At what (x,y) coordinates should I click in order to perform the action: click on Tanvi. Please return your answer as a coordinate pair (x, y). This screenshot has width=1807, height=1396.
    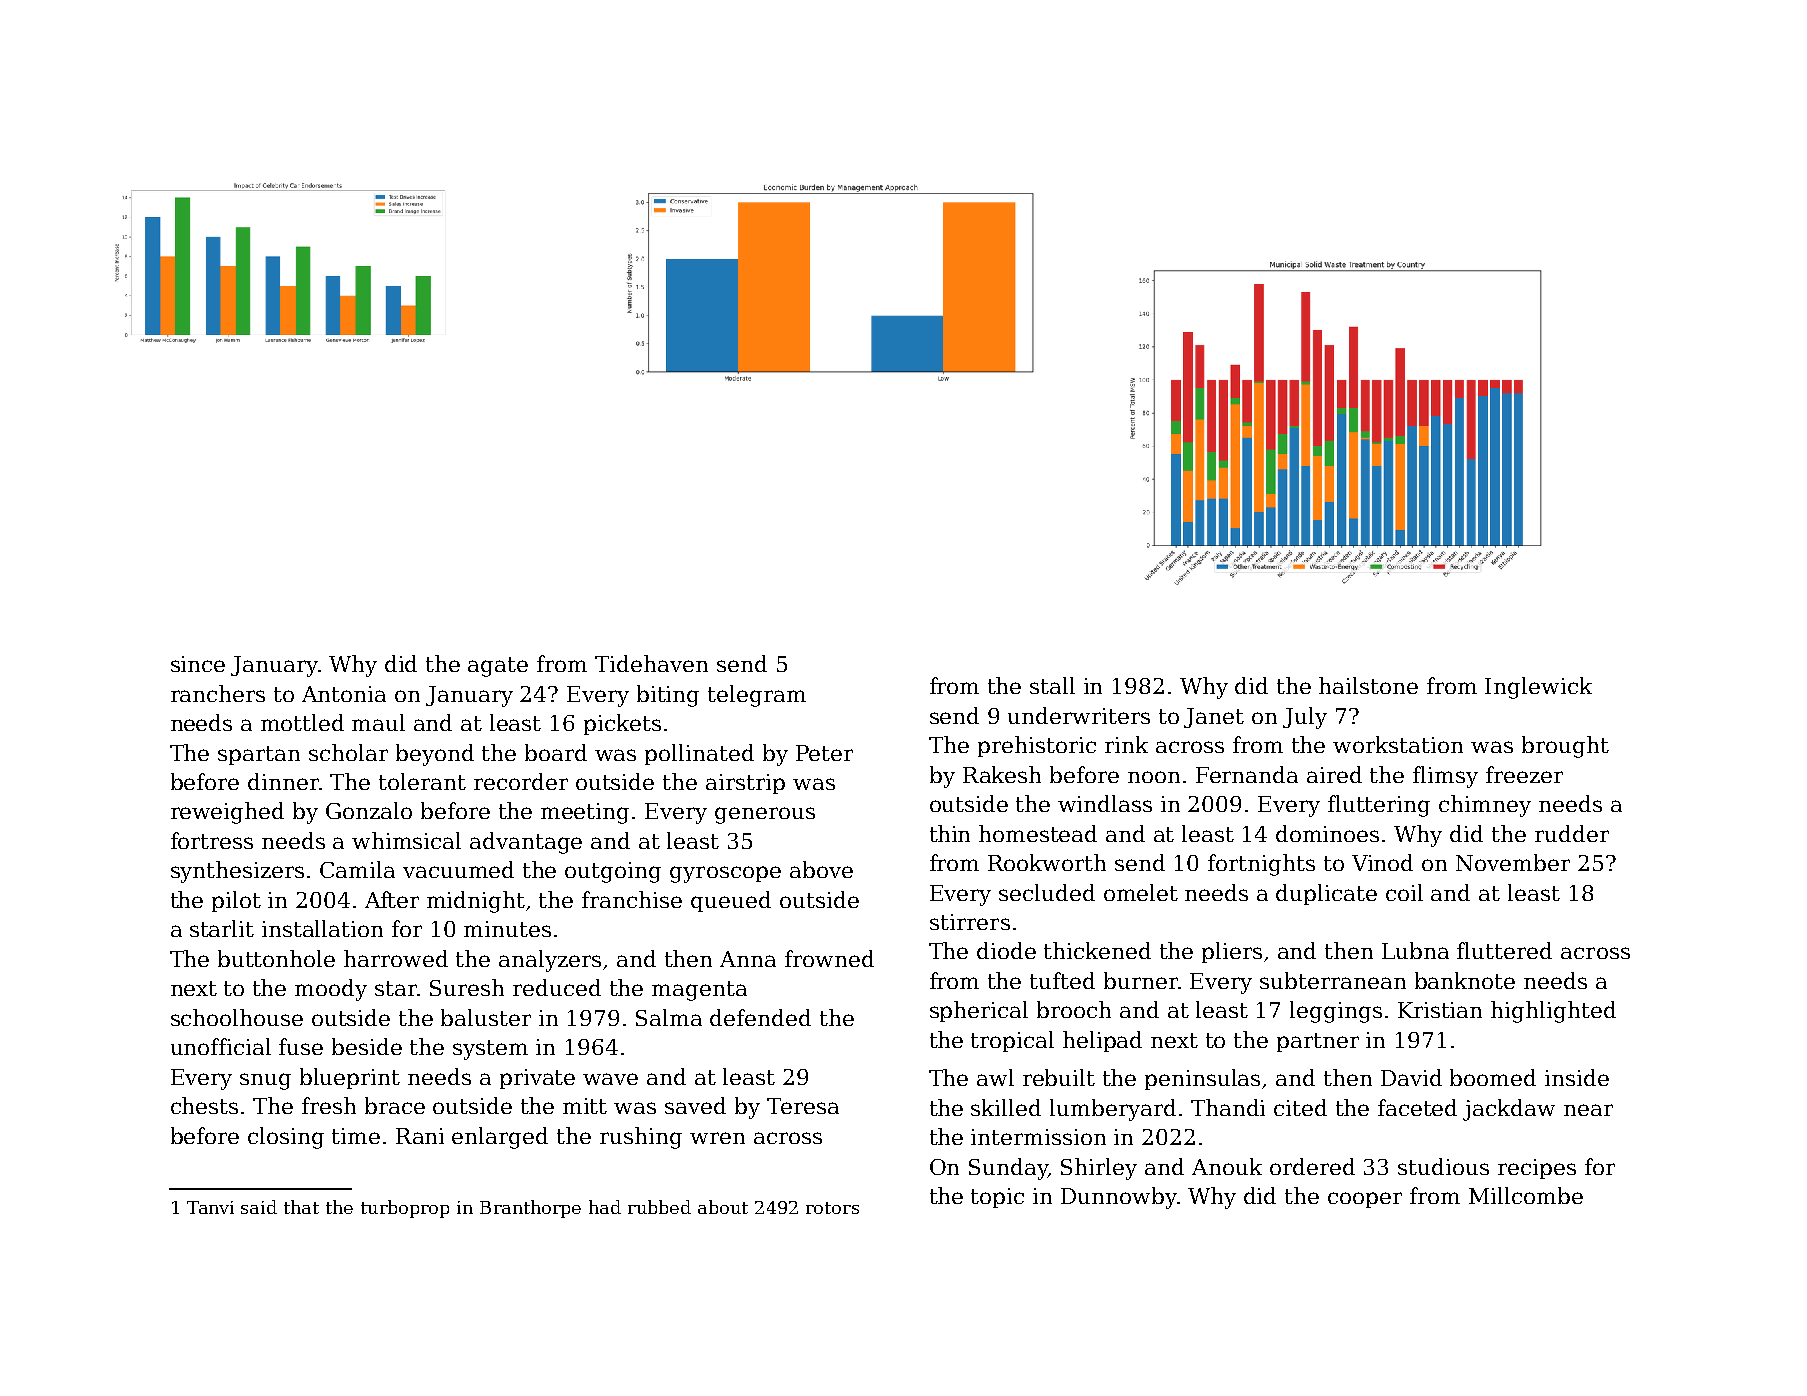
    Looking at the image, I should click on (210, 1207).
